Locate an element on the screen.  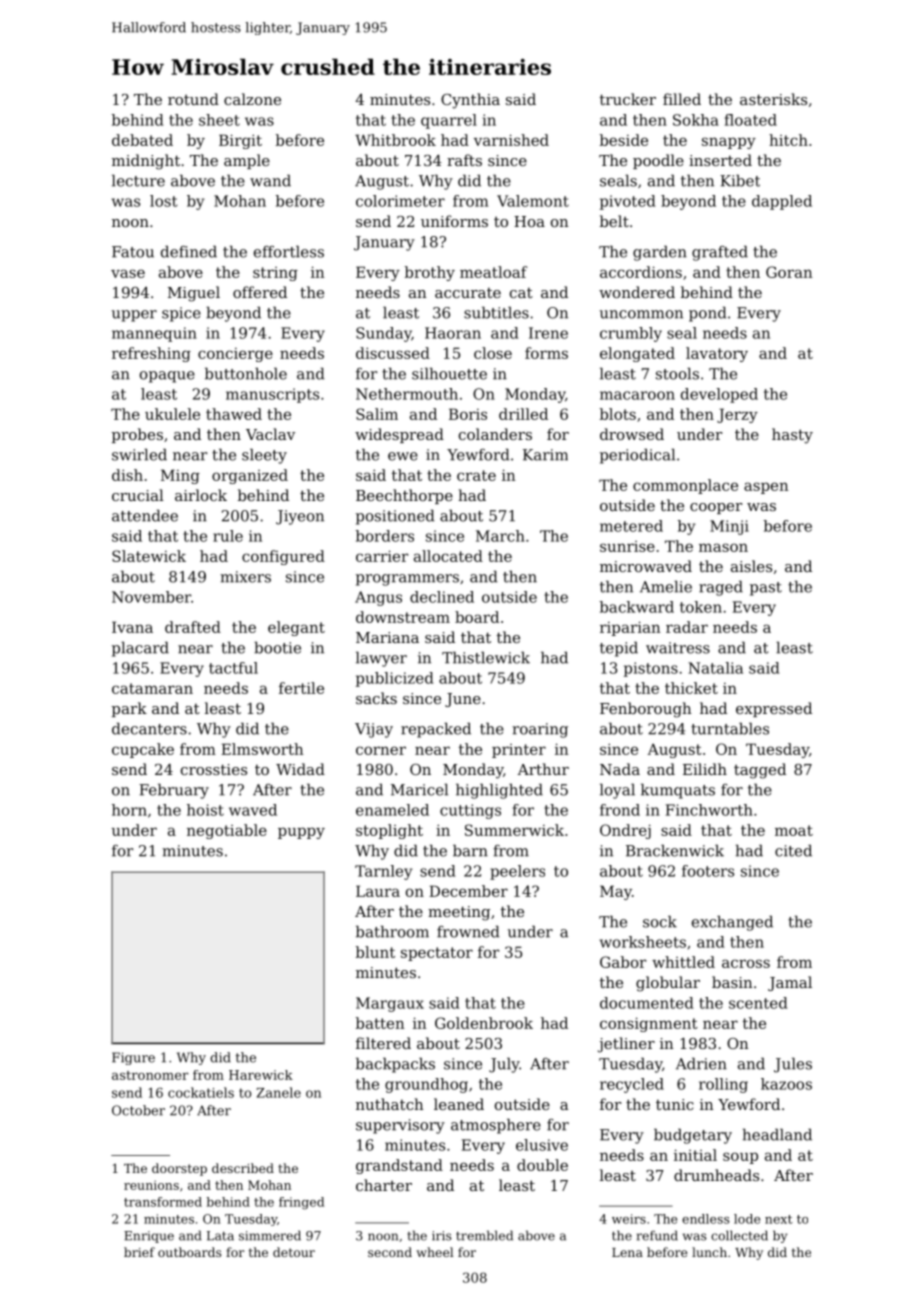
Sokha is located at coordinates (696, 120).
